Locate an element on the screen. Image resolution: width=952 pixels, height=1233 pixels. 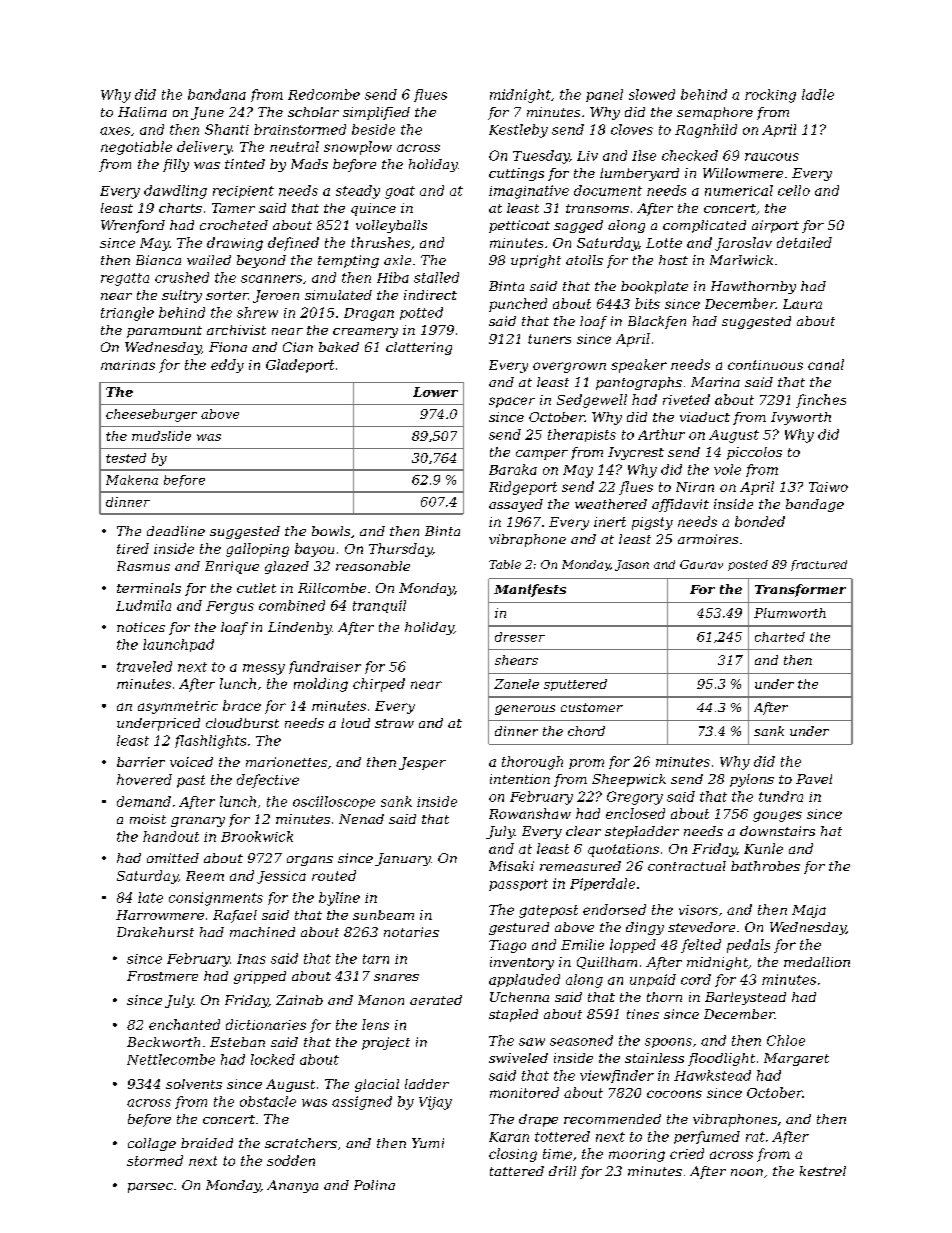
beside is located at coordinates (373, 129).
